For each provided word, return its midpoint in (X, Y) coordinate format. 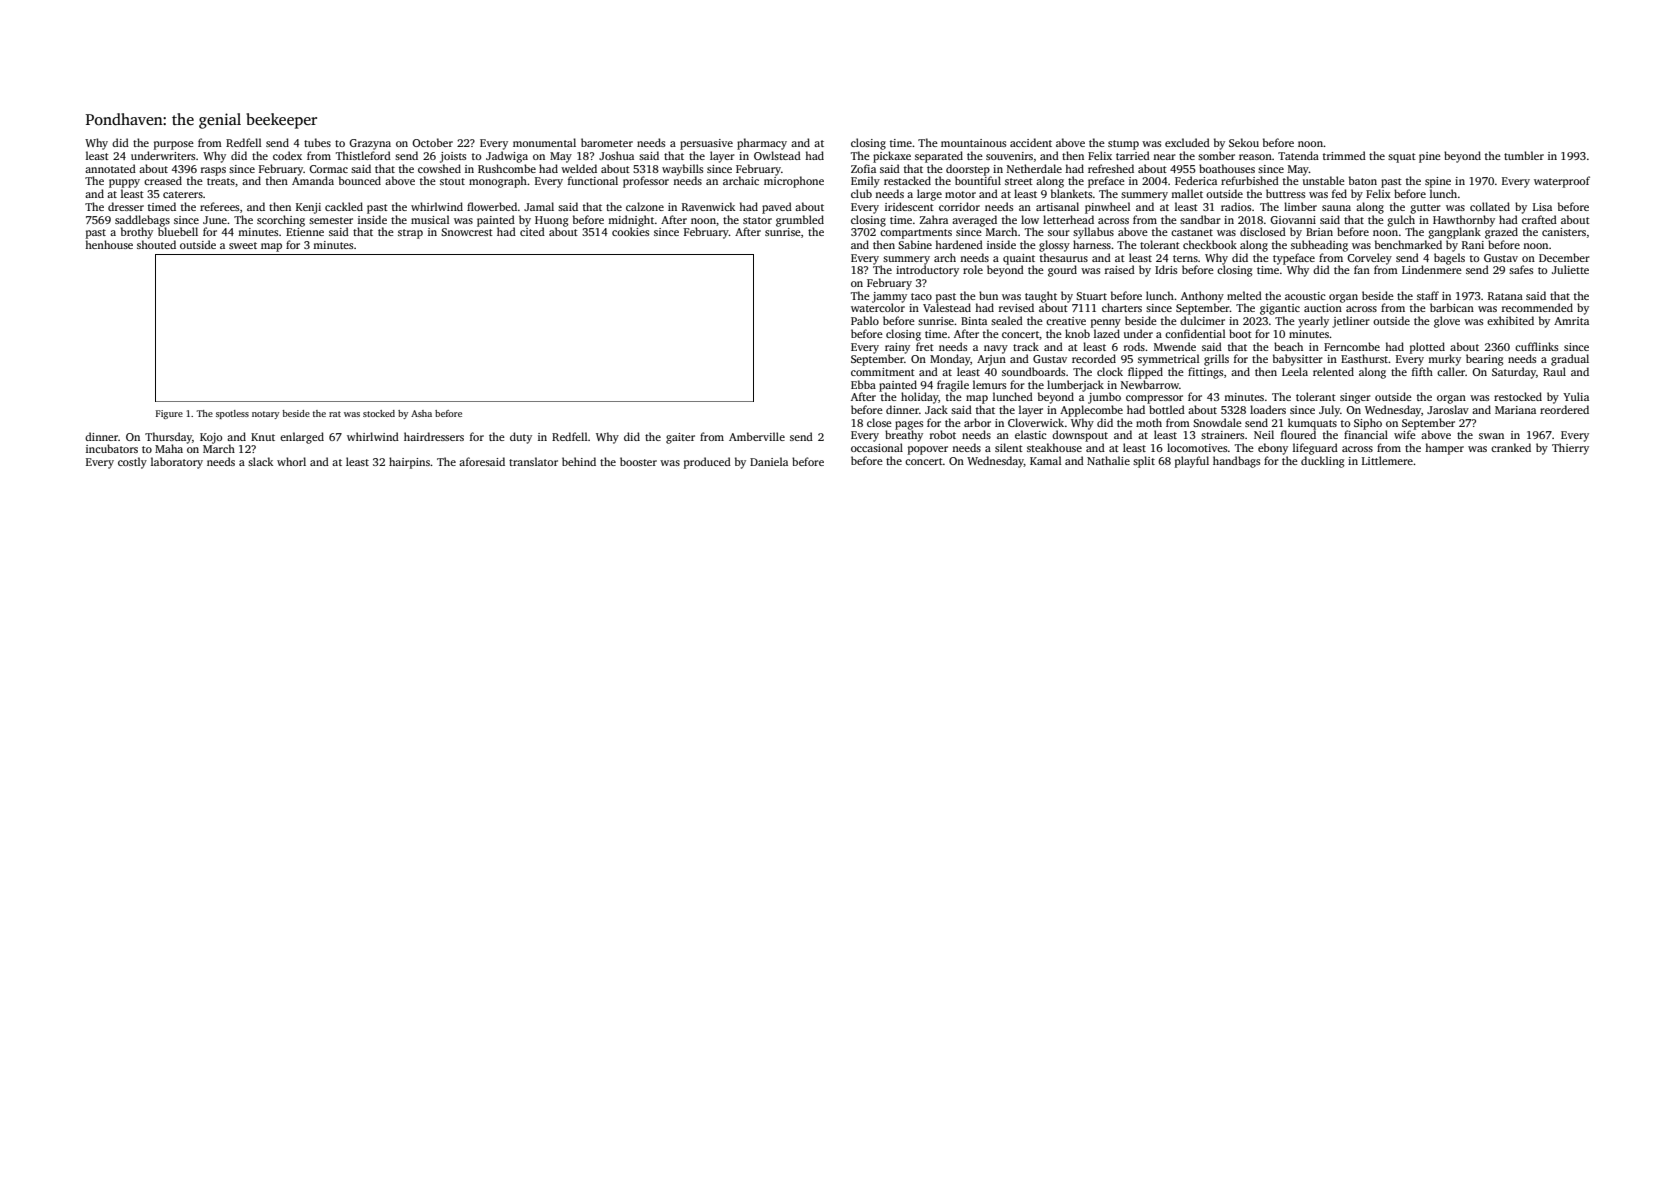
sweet (243, 245)
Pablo (865, 320)
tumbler (1524, 155)
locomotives (1197, 447)
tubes (317, 142)
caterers (183, 194)
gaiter (680, 438)
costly (132, 463)
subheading (1319, 246)
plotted (1427, 348)
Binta (974, 321)
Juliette (1570, 269)
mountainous (973, 143)
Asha (421, 413)
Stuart (1091, 296)
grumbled (800, 221)
